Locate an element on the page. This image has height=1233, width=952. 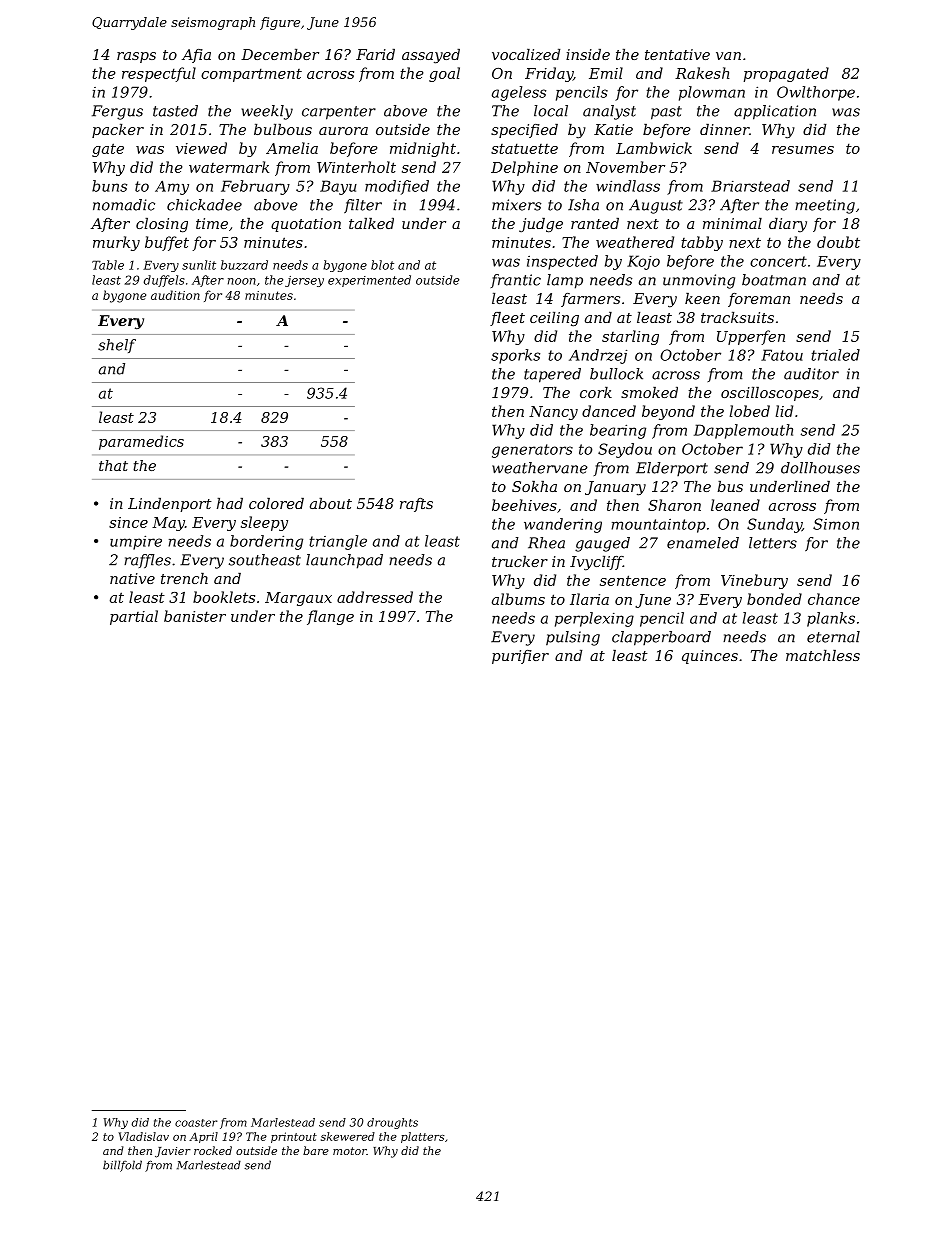
paramedics is located at coordinates (141, 442).
